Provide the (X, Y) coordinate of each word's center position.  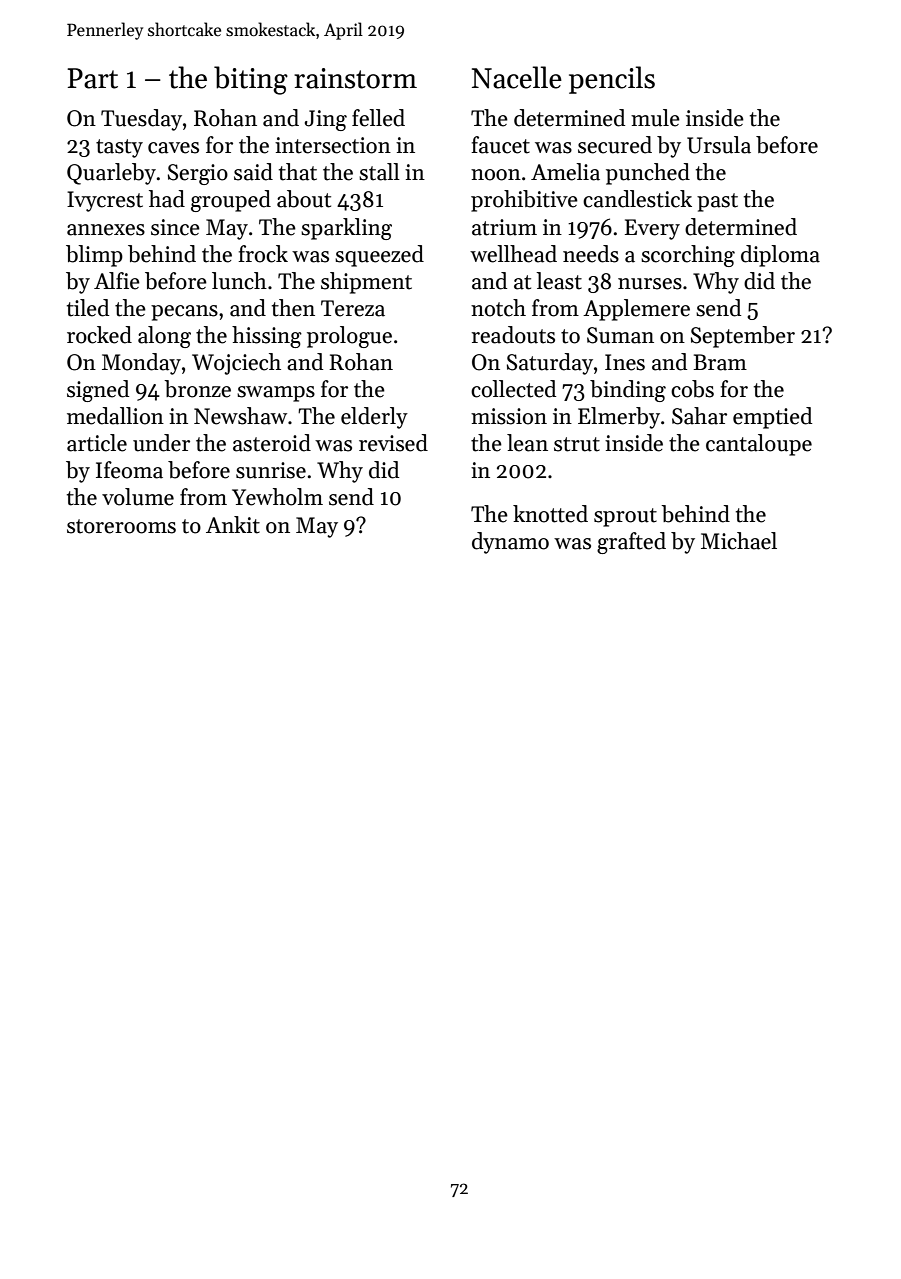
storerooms (121, 526)
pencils (612, 80)
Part (92, 78)
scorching (688, 256)
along (164, 337)
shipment (366, 283)
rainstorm (355, 78)
